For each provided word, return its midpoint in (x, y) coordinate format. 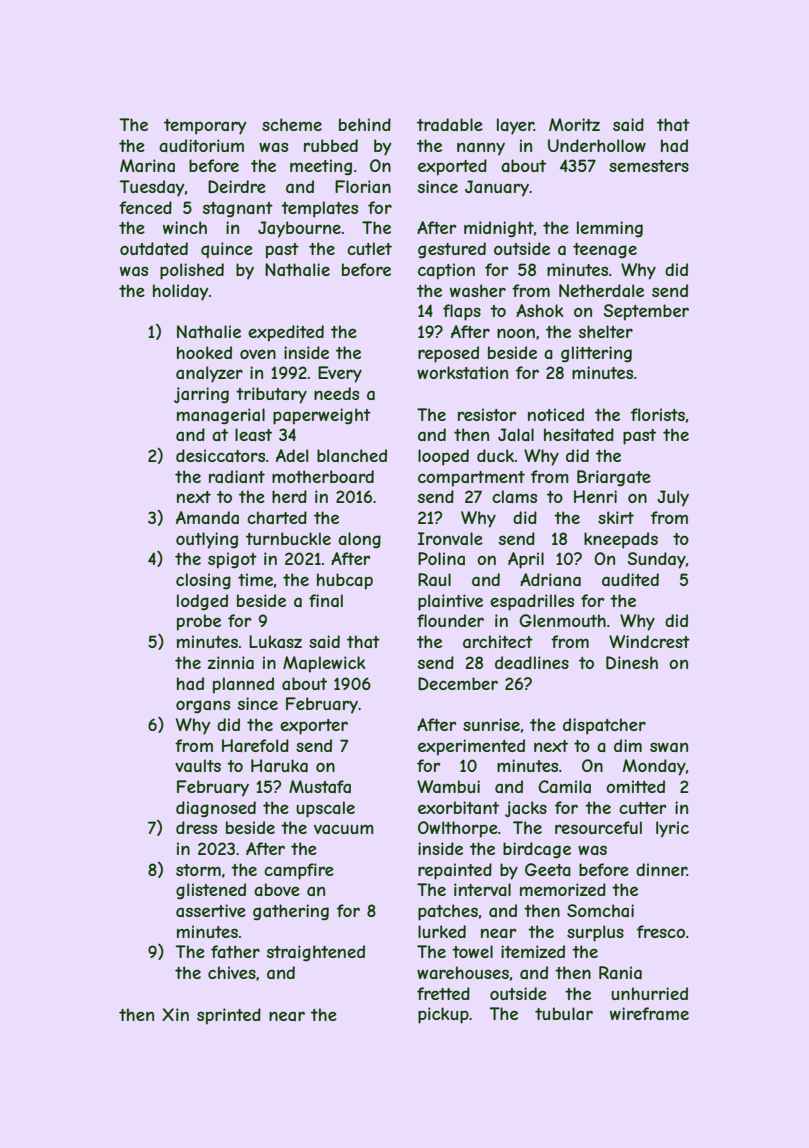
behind (365, 124)
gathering (291, 912)
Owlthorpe (458, 829)
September (646, 312)
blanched (352, 455)
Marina (147, 165)
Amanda (207, 517)
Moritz (574, 124)
